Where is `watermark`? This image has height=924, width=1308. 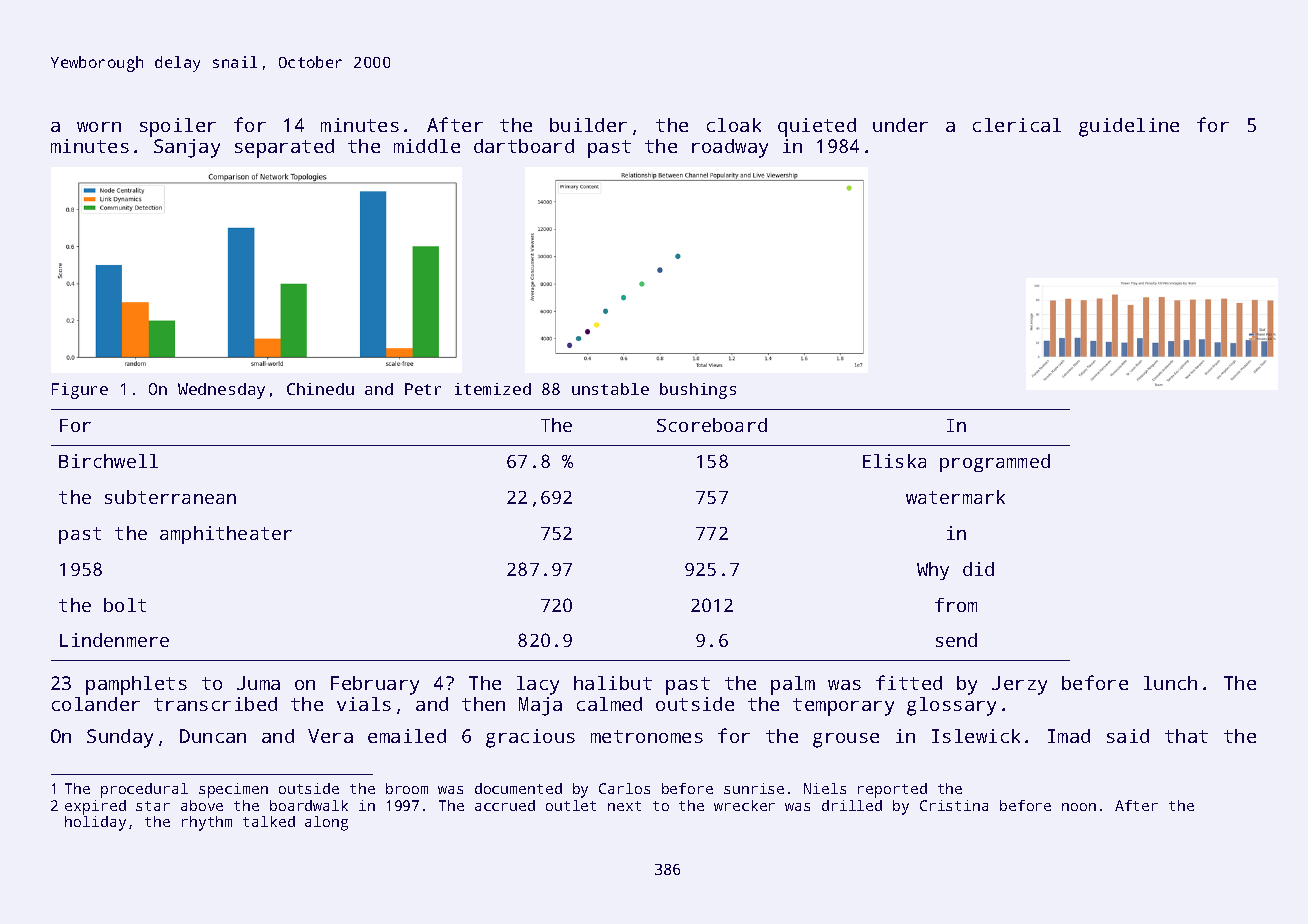
watermark is located at coordinates (955, 497).
